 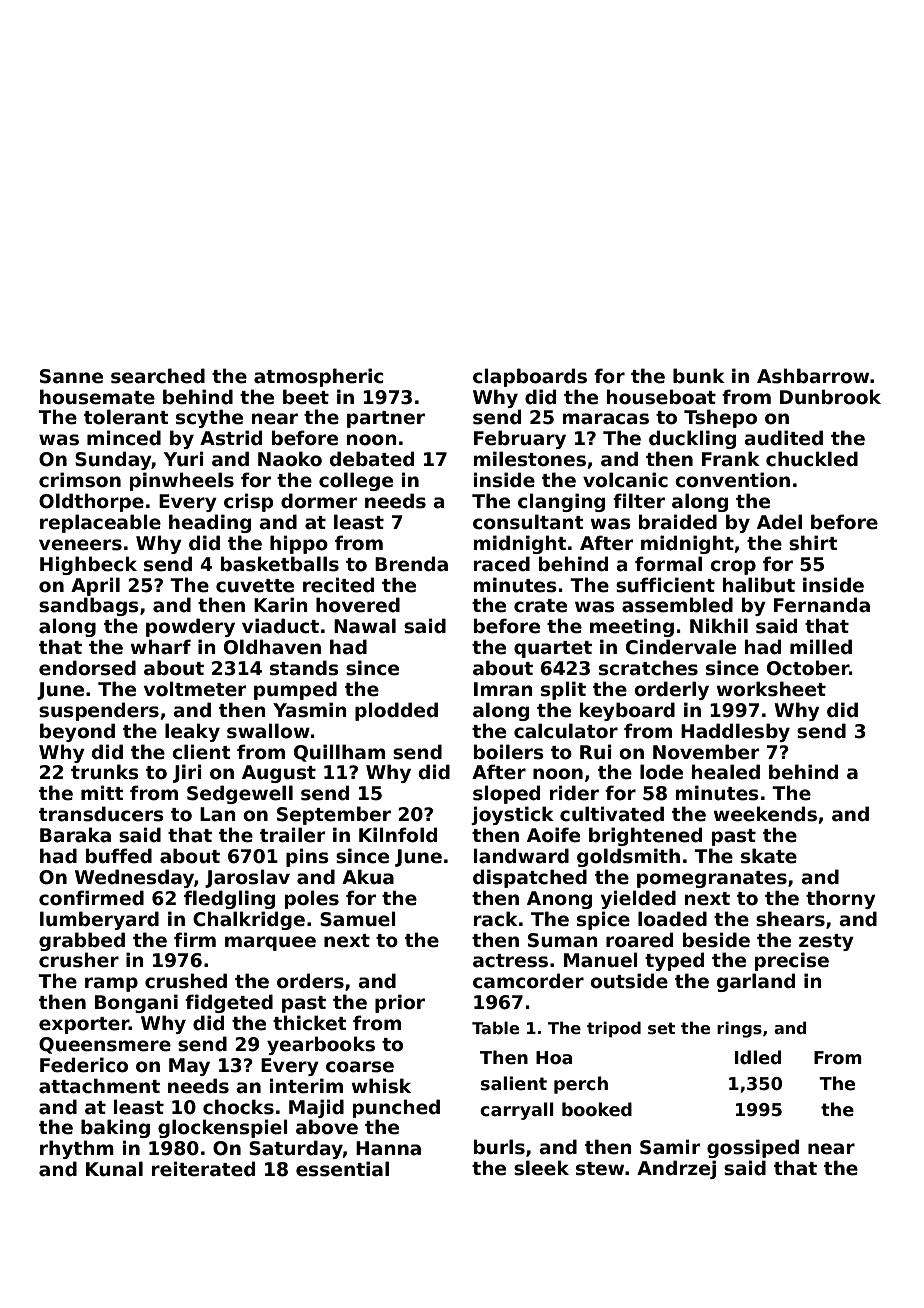 I want to click on dispatched, so click(x=530, y=878).
